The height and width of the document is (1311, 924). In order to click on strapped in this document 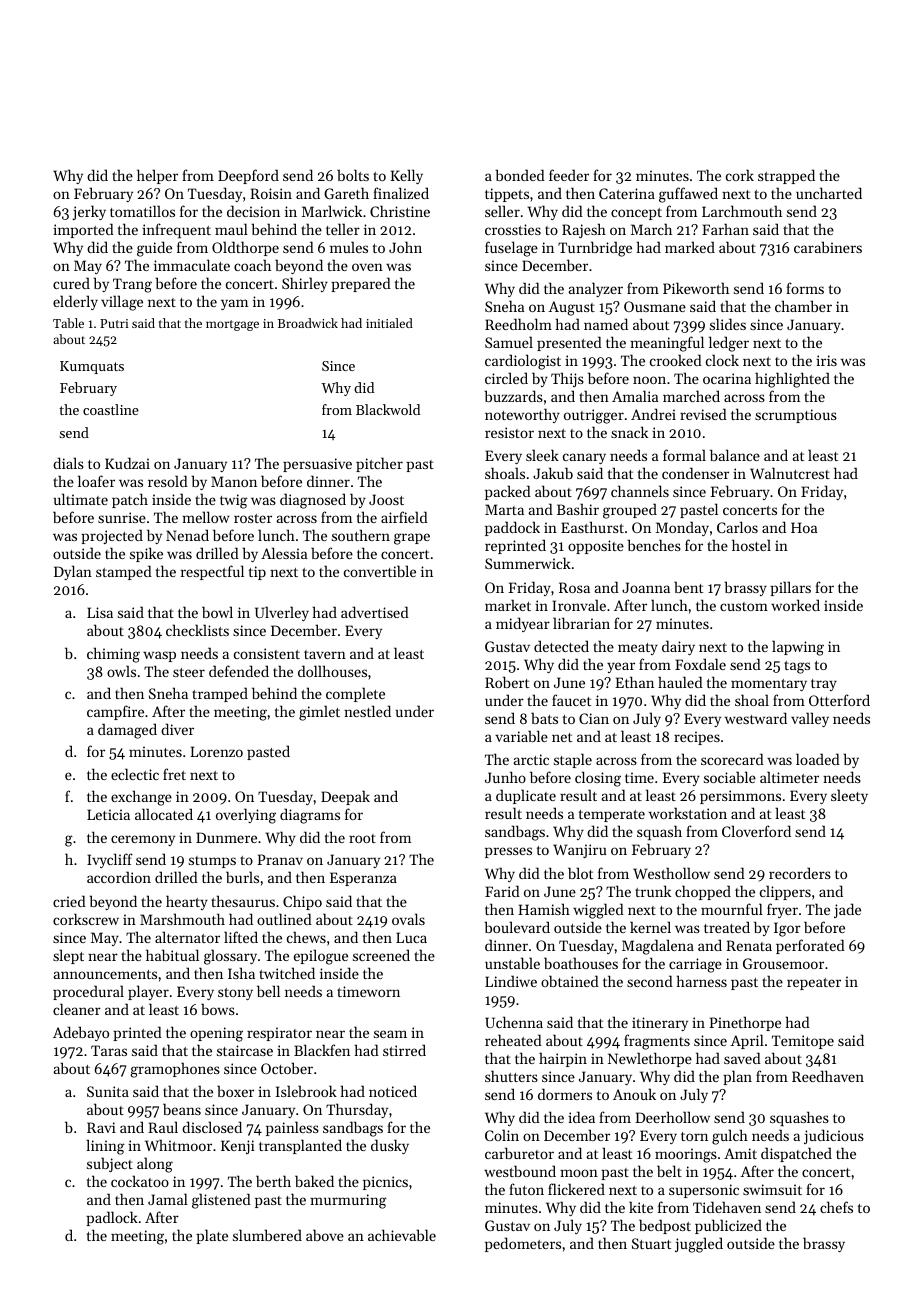, I will do `click(786, 176)`.
